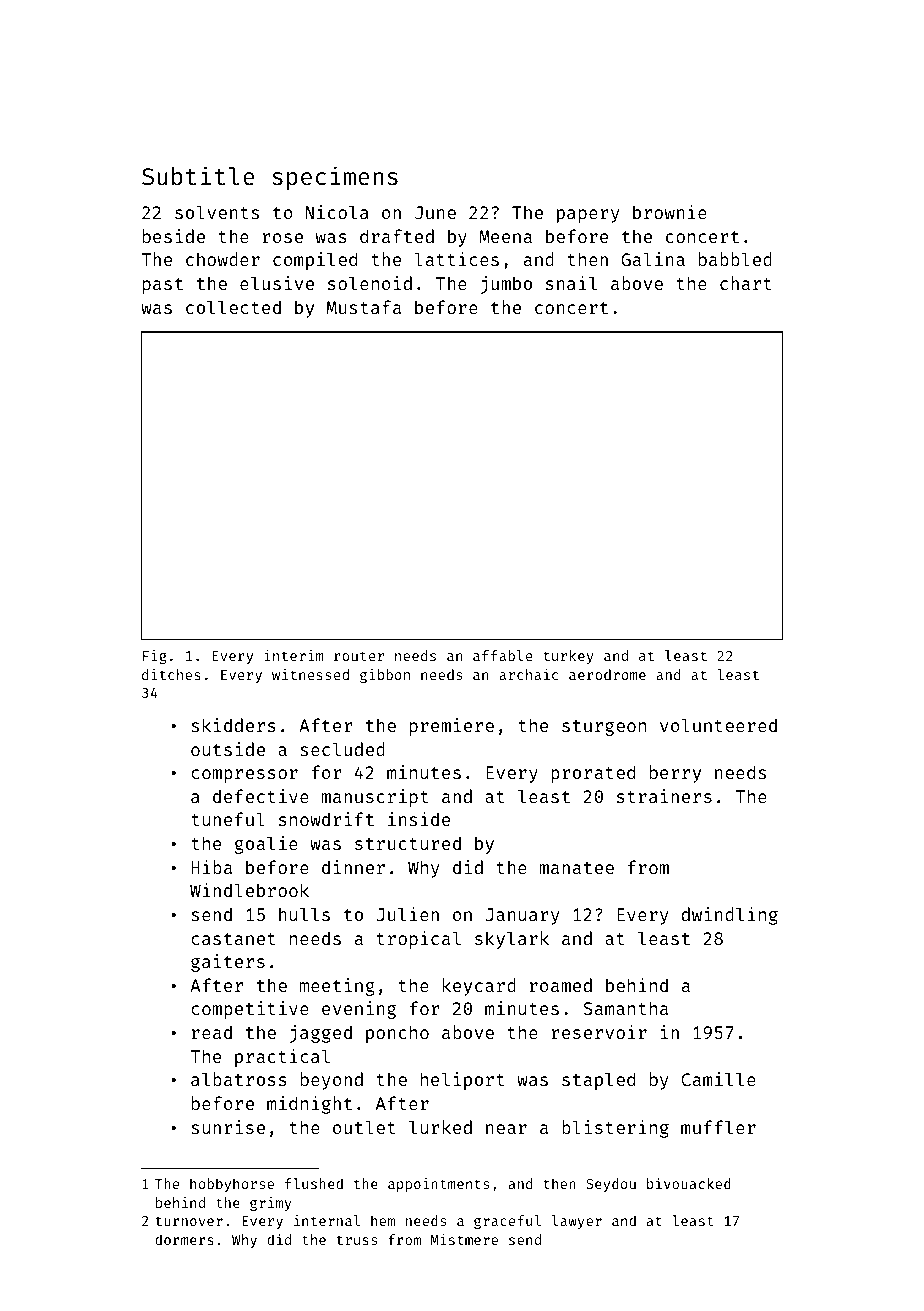  I want to click on affable, so click(503, 655).
